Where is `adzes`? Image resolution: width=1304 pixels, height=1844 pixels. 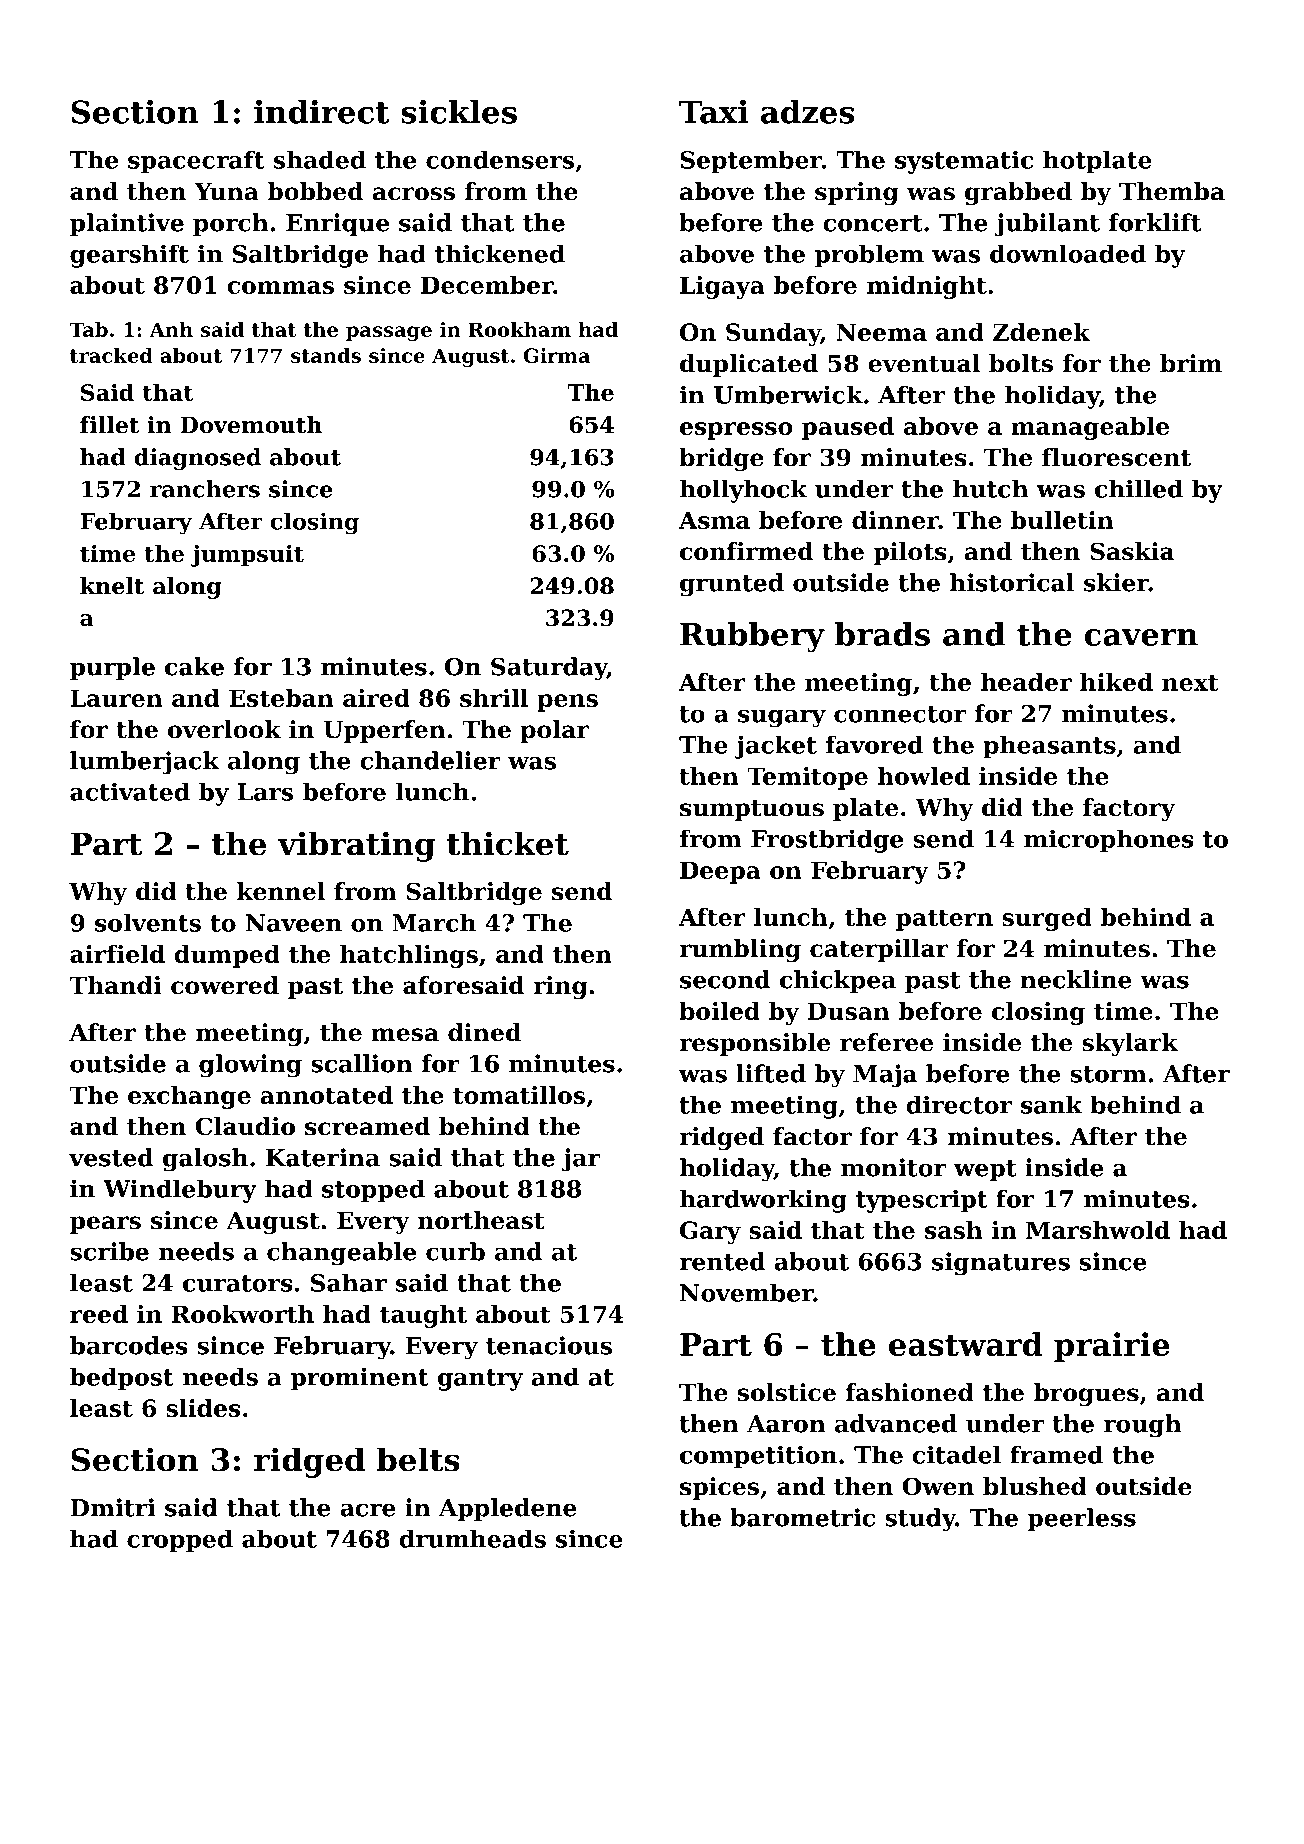
adzes is located at coordinates (808, 112).
